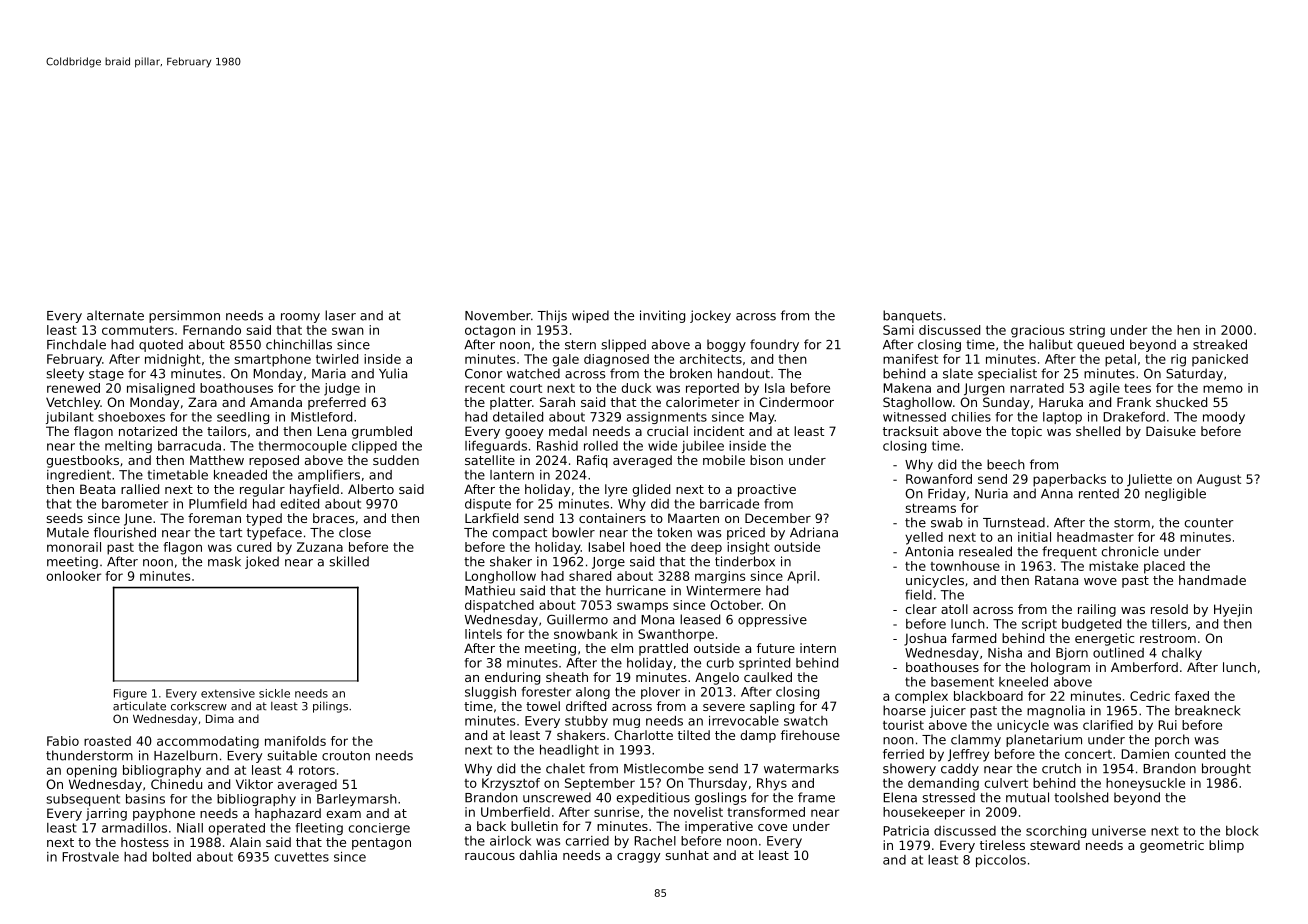  I want to click on Daisuke, so click(1171, 431).
